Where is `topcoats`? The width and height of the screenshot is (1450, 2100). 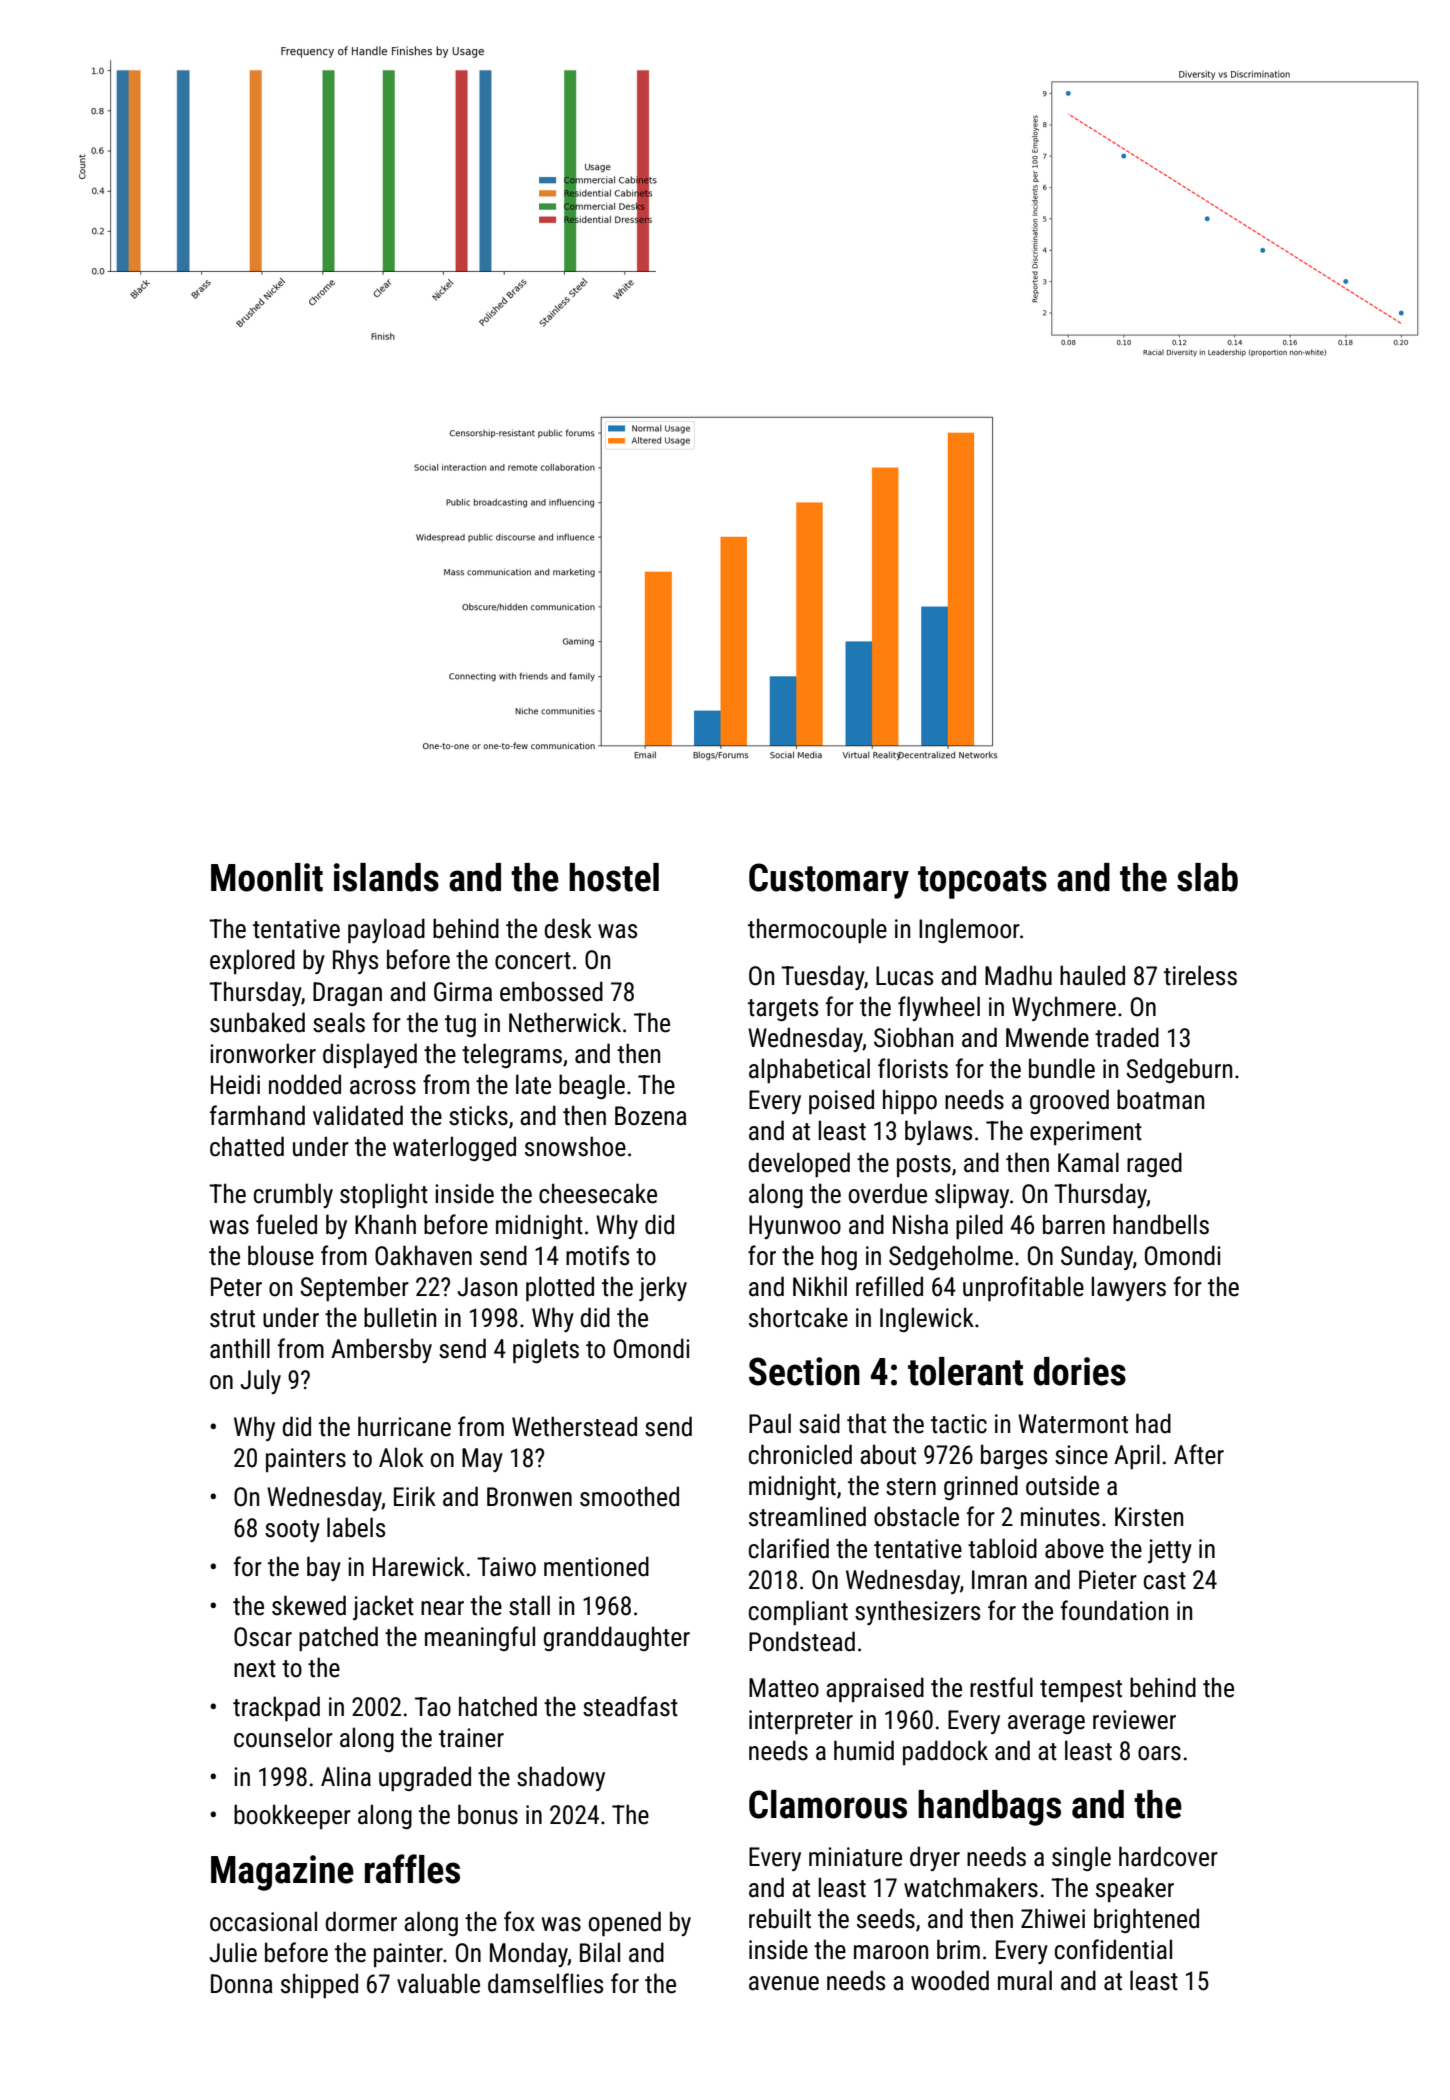 topcoats is located at coordinates (982, 882).
